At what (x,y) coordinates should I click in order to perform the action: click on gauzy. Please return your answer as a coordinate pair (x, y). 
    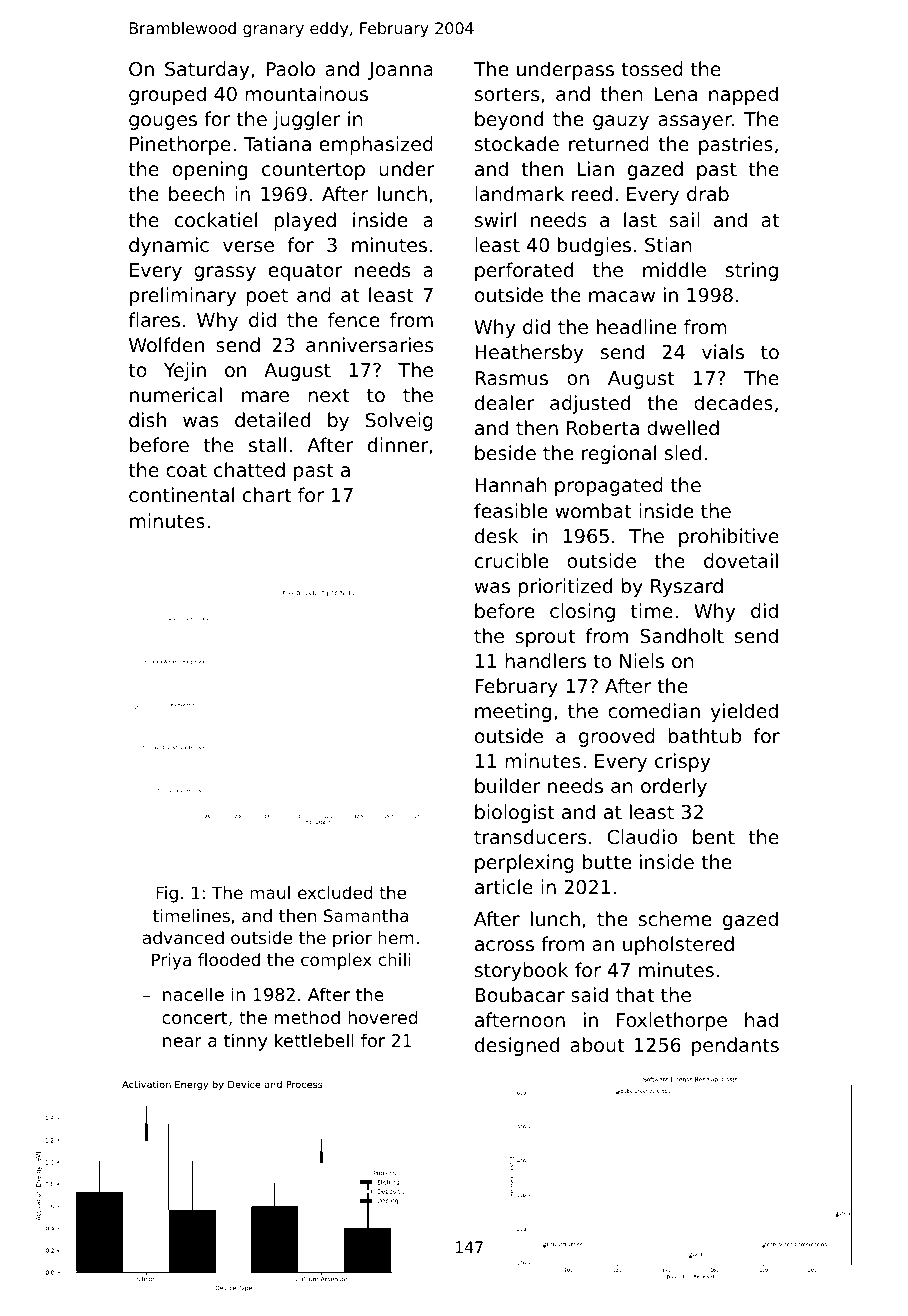
    Looking at the image, I should click on (621, 122).
